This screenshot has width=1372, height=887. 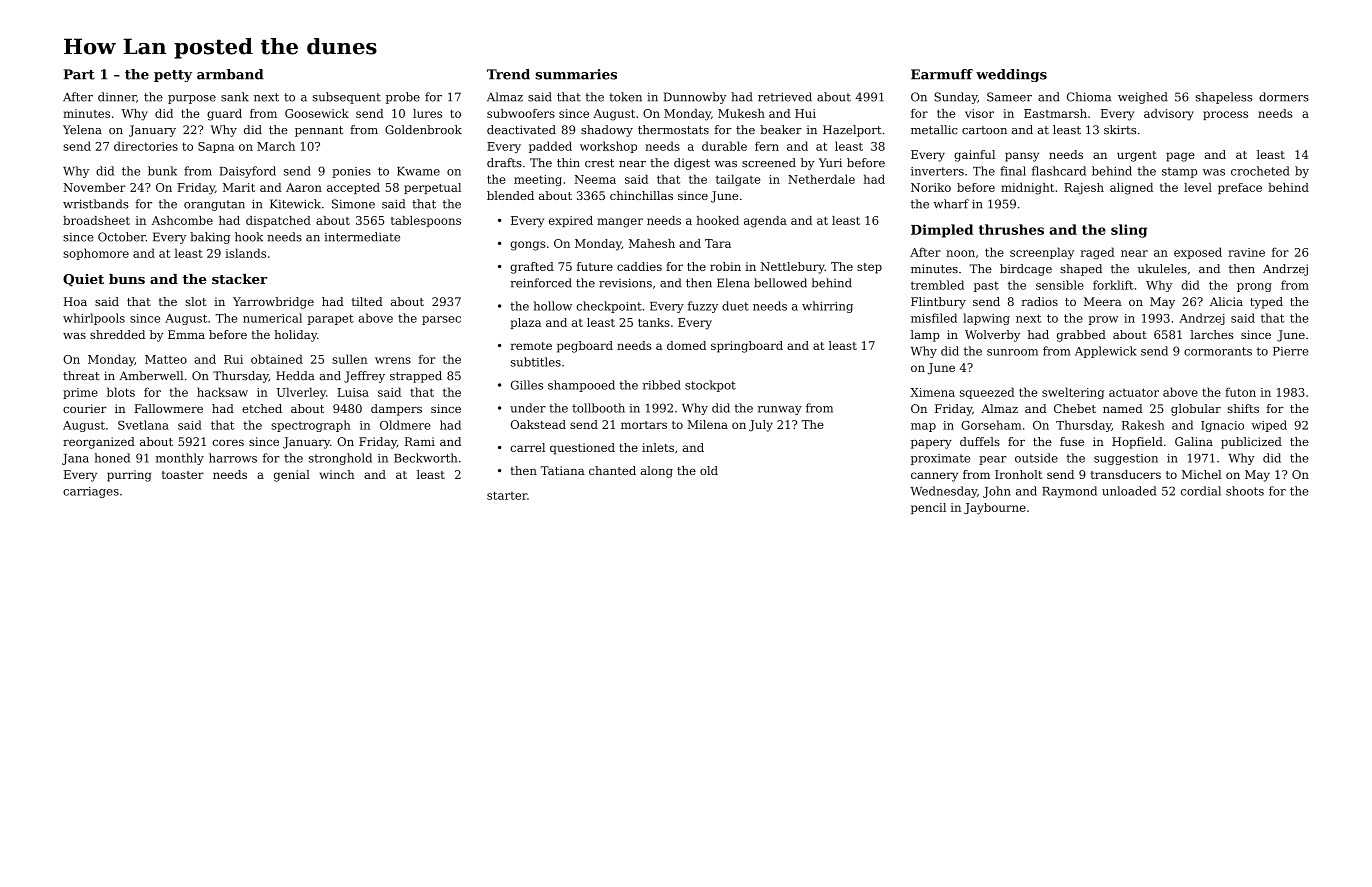 I want to click on sling, so click(x=1129, y=231).
